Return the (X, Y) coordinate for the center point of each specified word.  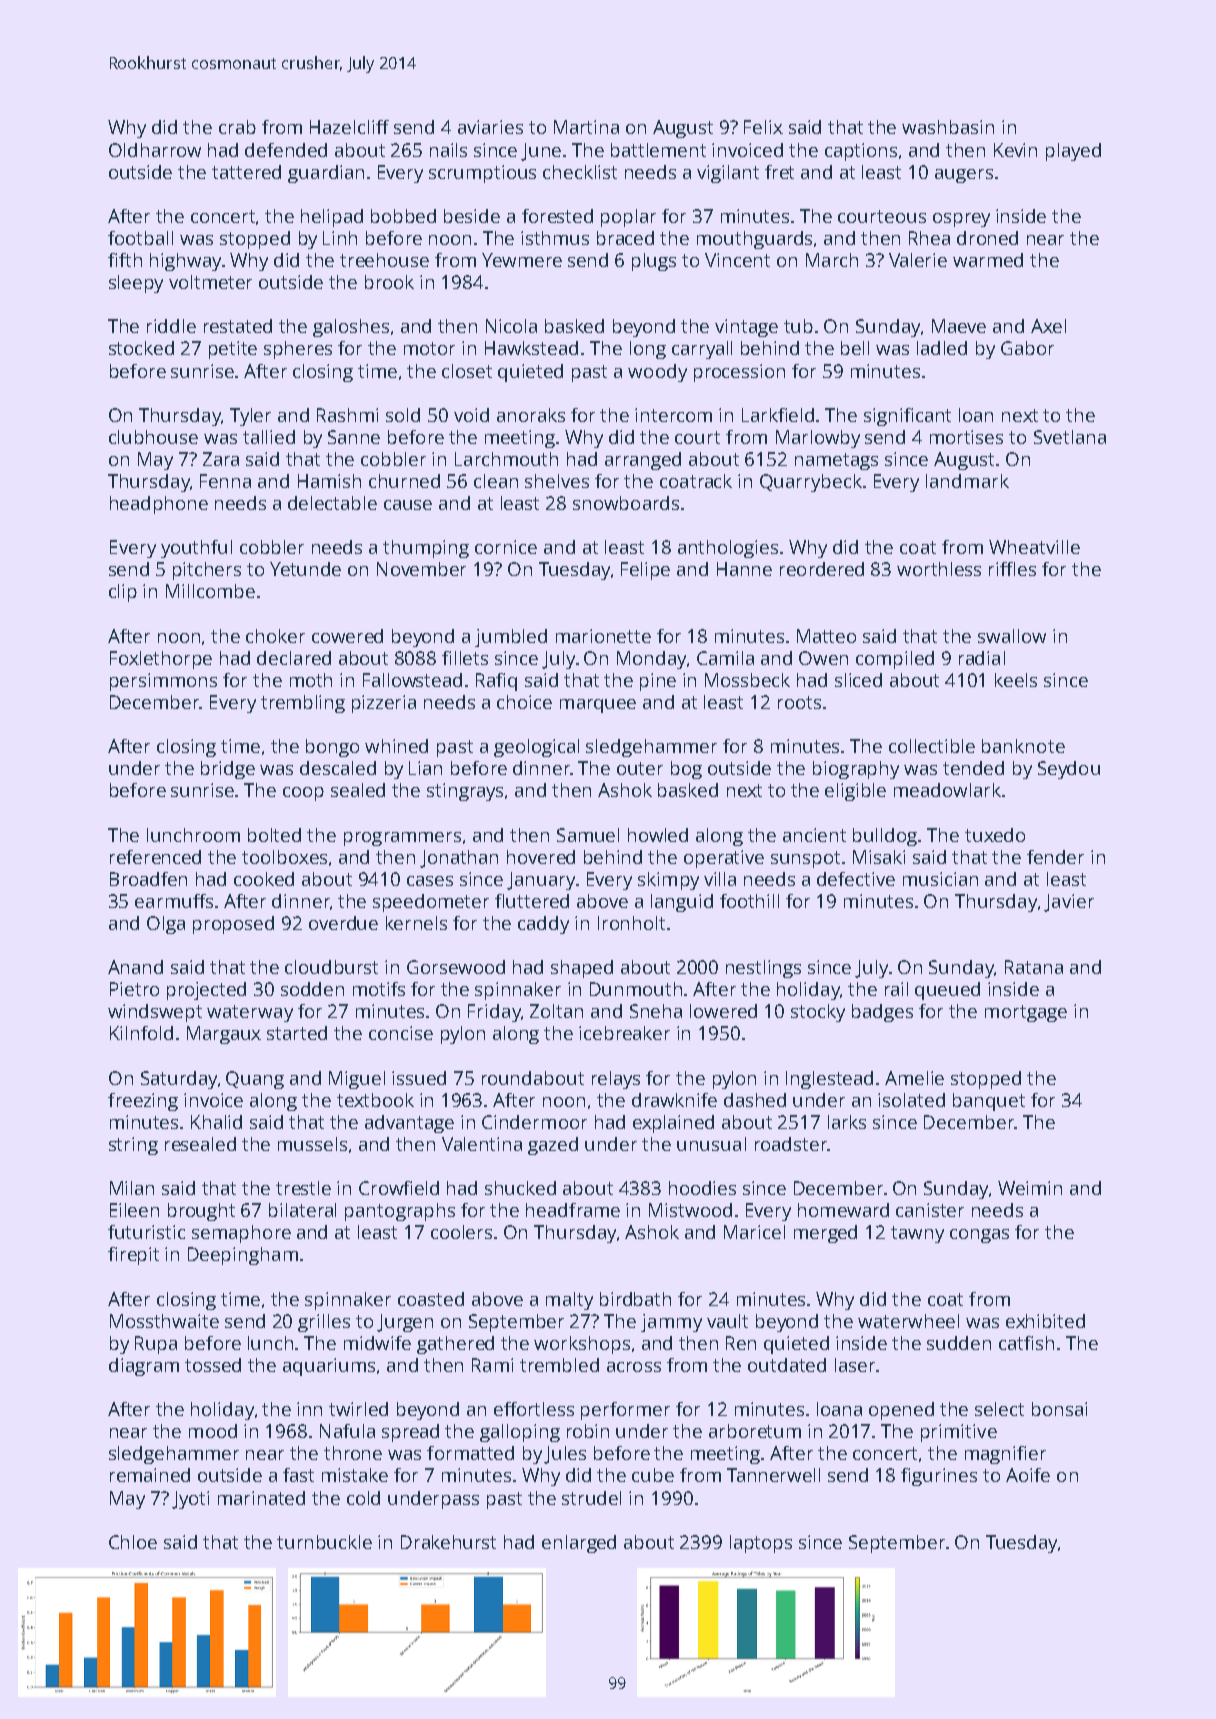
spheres (298, 350)
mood (213, 1431)
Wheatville (1034, 547)
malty (569, 1301)
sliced (858, 680)
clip (123, 593)
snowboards (626, 503)
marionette (603, 636)
